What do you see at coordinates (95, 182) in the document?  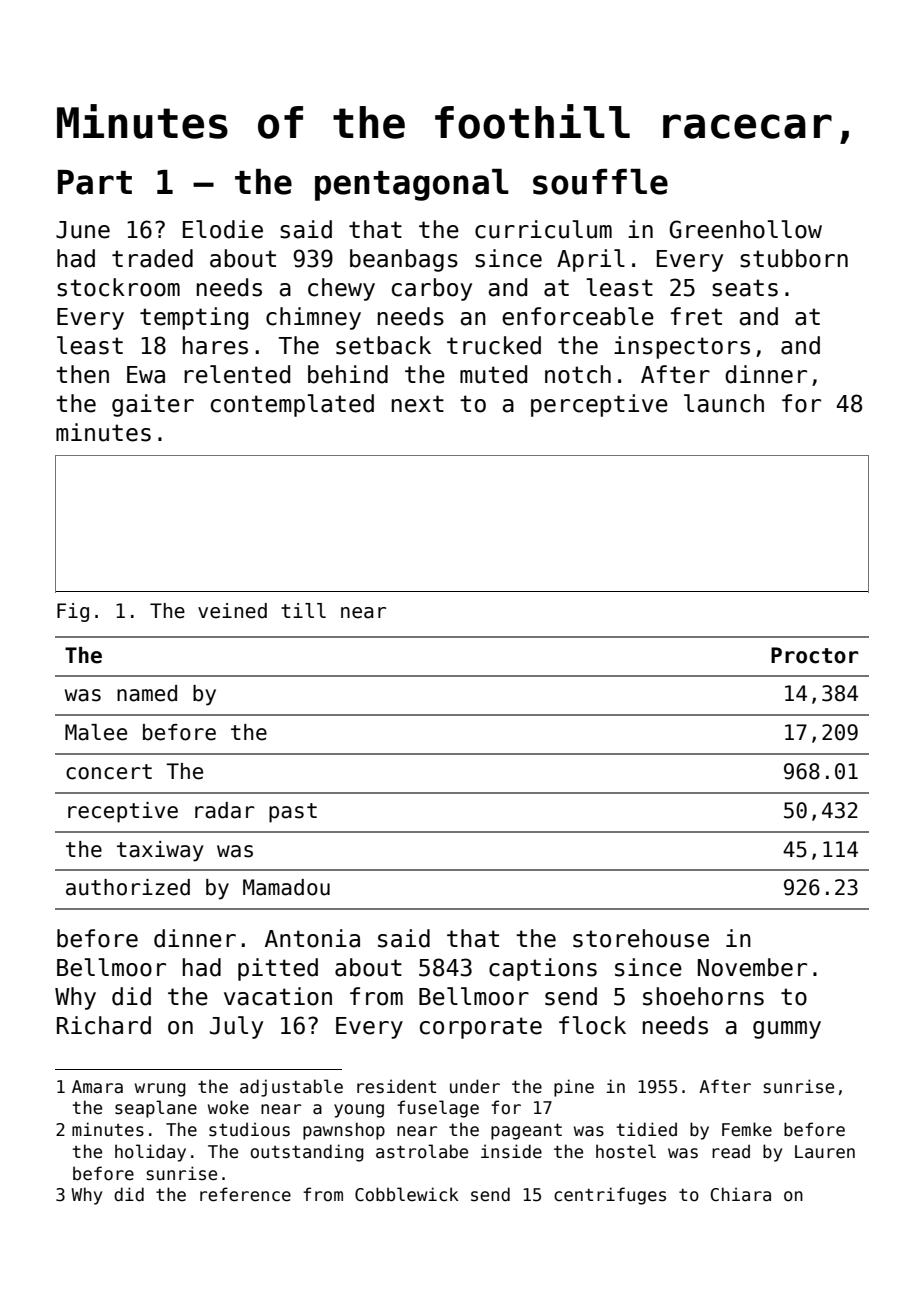 I see `Part` at bounding box center [95, 182].
